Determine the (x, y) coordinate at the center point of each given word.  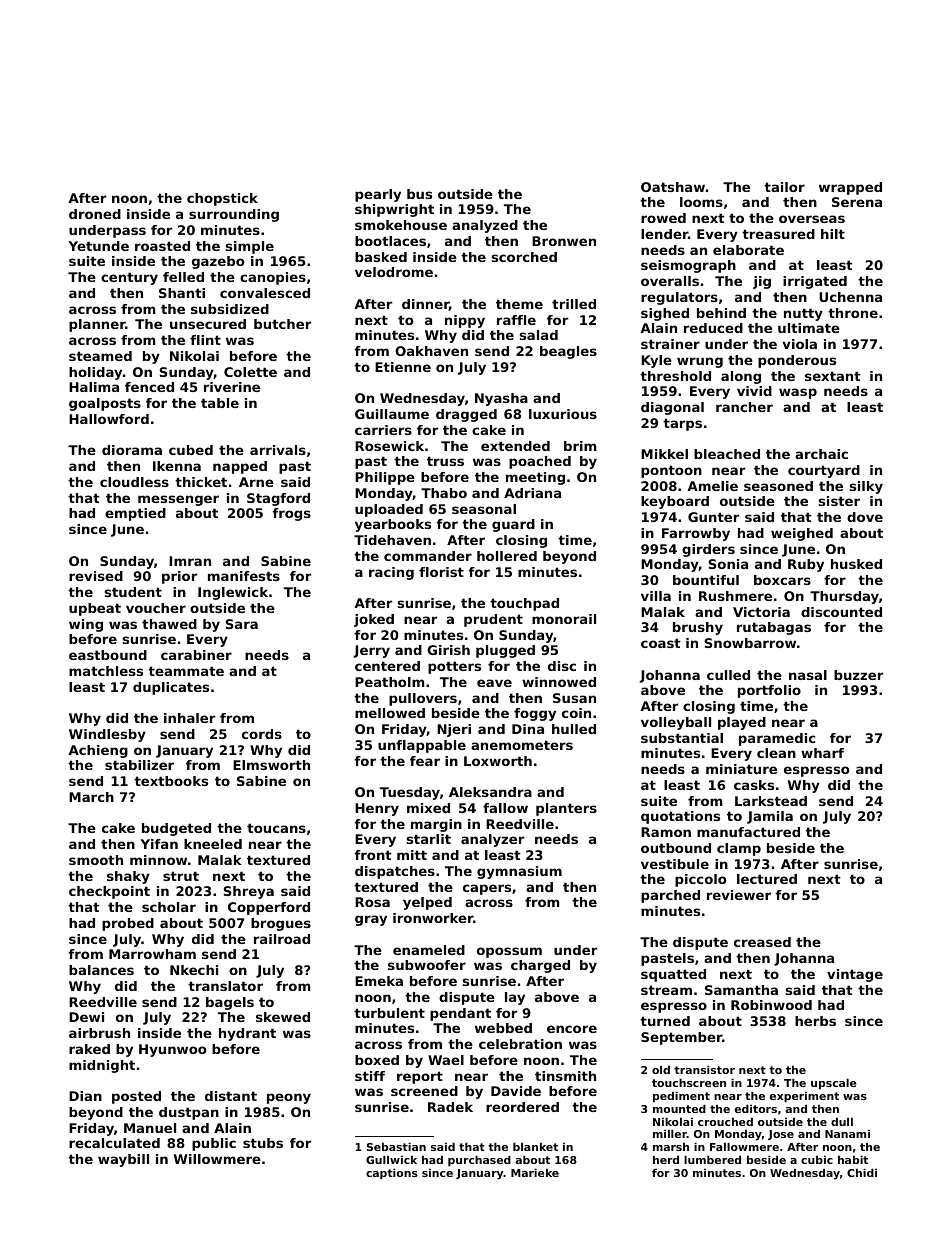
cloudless (134, 482)
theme (519, 304)
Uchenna (850, 297)
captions (392, 1174)
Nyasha (501, 399)
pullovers (423, 699)
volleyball (676, 723)
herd (666, 1159)
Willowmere (217, 1159)
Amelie (712, 486)
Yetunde (98, 246)
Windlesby (107, 735)
